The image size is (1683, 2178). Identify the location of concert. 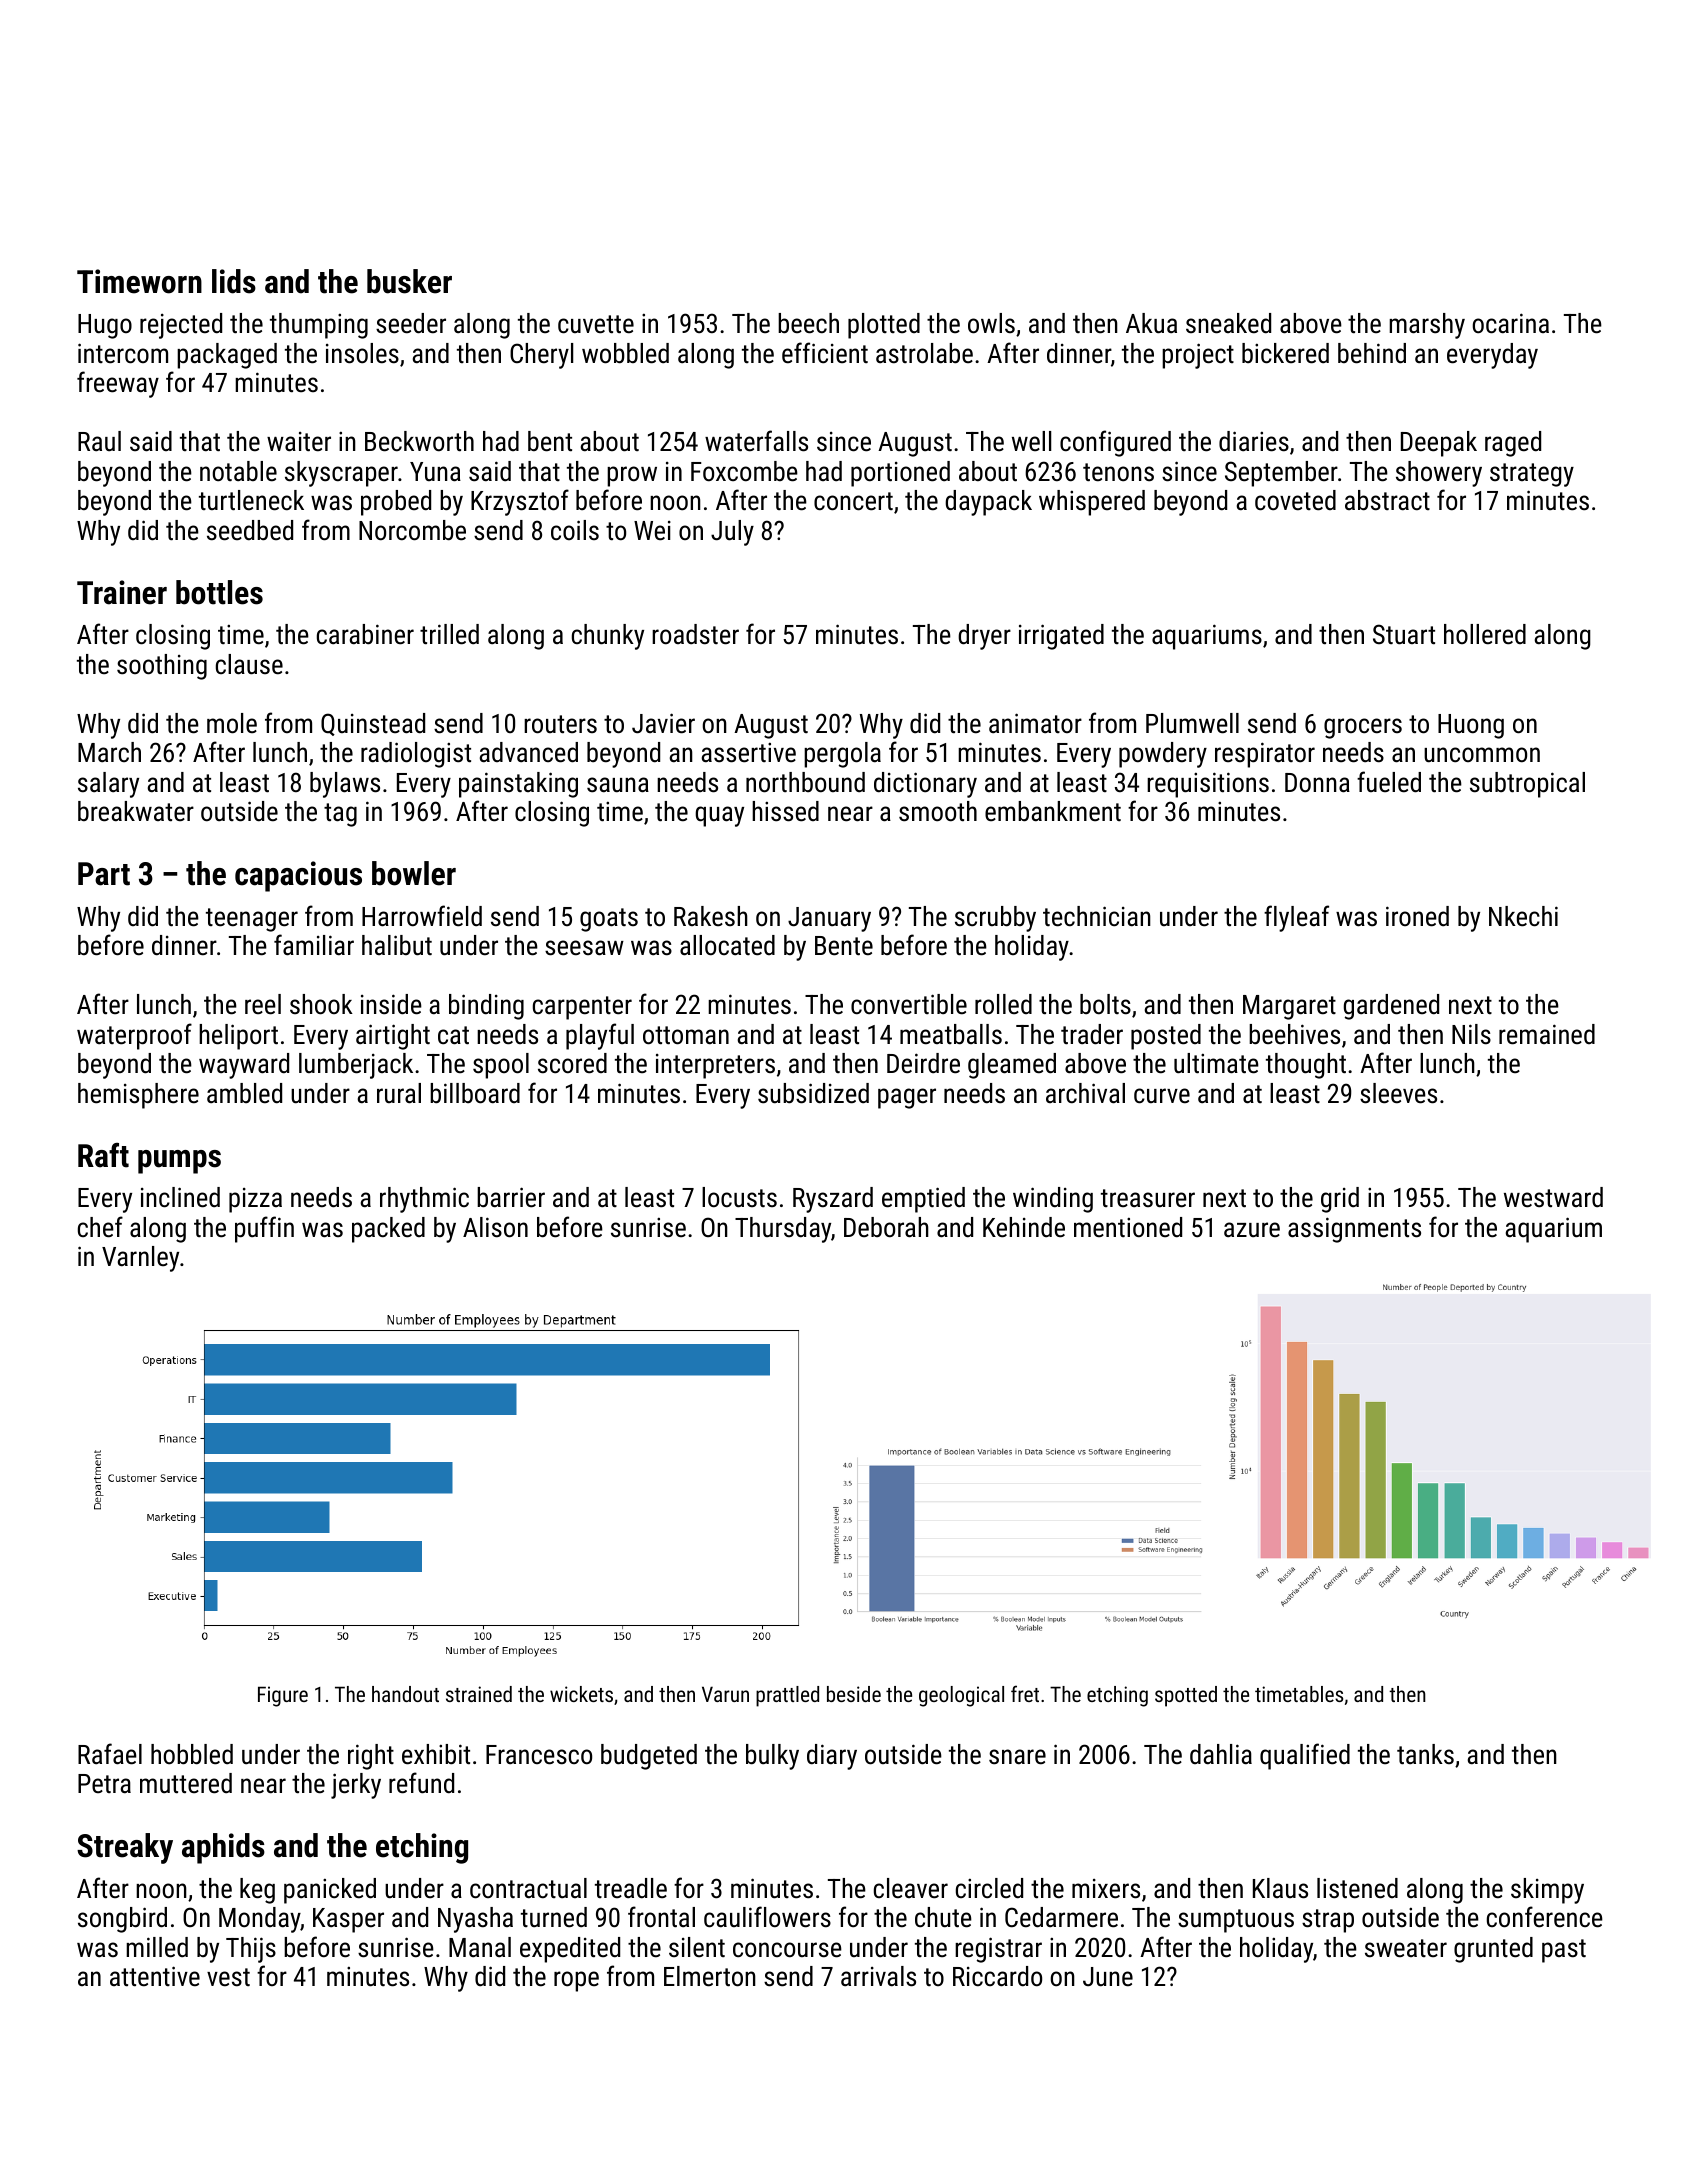
(853, 501).
